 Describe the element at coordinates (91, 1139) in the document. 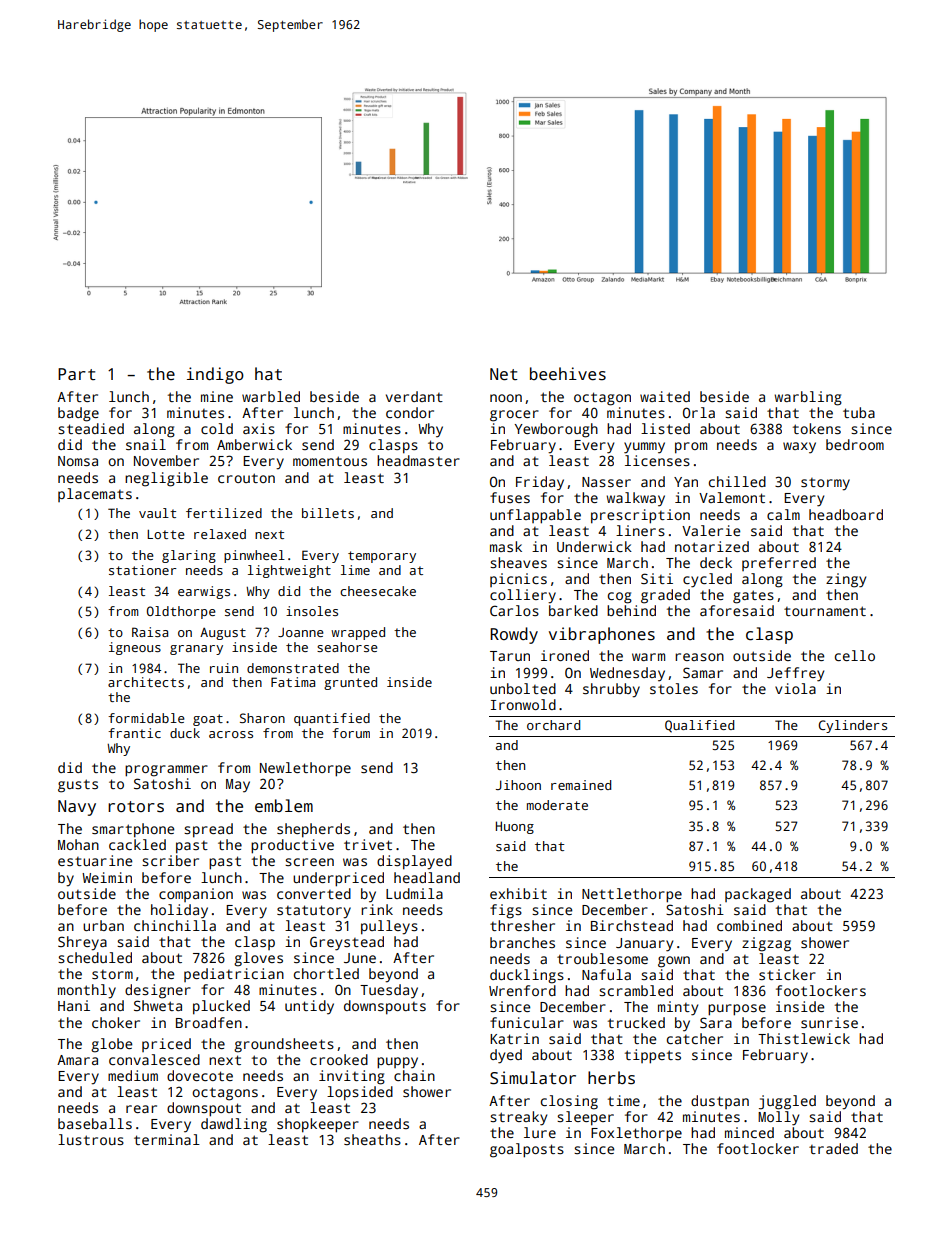

I see `lustrous` at that location.
